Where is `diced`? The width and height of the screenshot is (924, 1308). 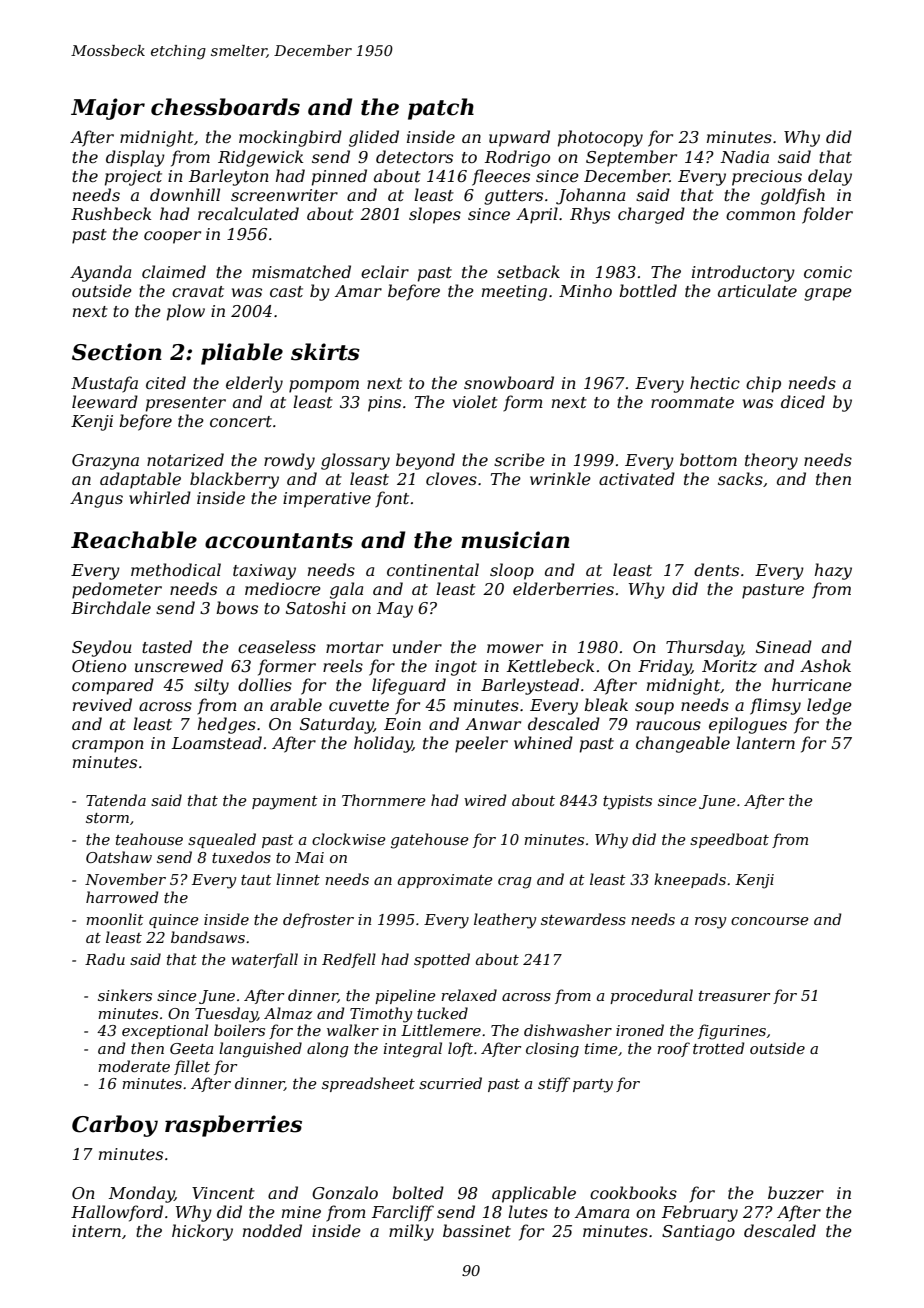
diced is located at coordinates (803, 401).
